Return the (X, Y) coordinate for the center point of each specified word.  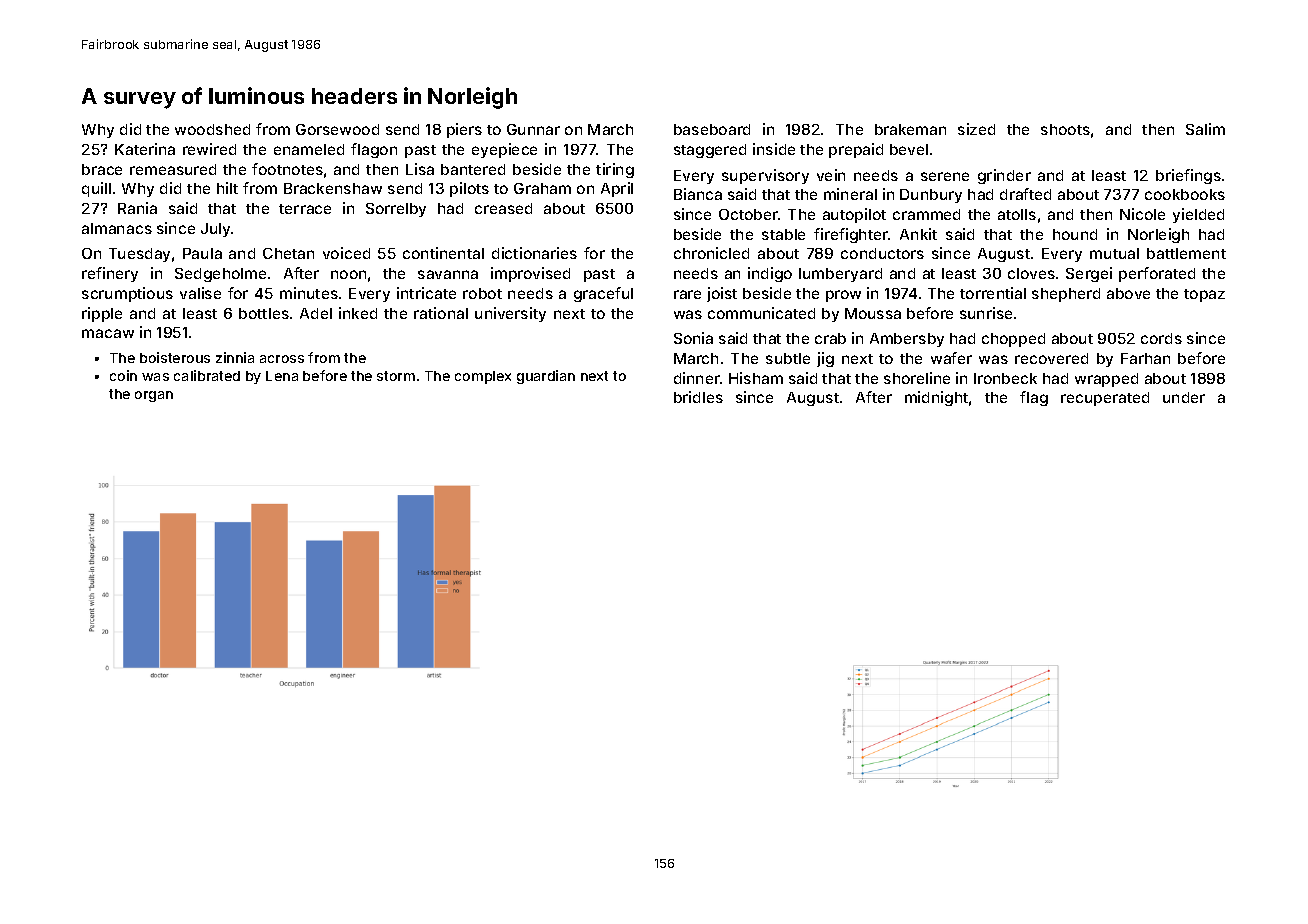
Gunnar (533, 129)
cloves (1031, 273)
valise (200, 293)
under (1184, 397)
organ (154, 396)
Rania (137, 208)
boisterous (175, 357)
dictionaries (534, 253)
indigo (770, 274)
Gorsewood (337, 129)
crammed (926, 214)
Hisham (756, 378)
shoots (1065, 129)
